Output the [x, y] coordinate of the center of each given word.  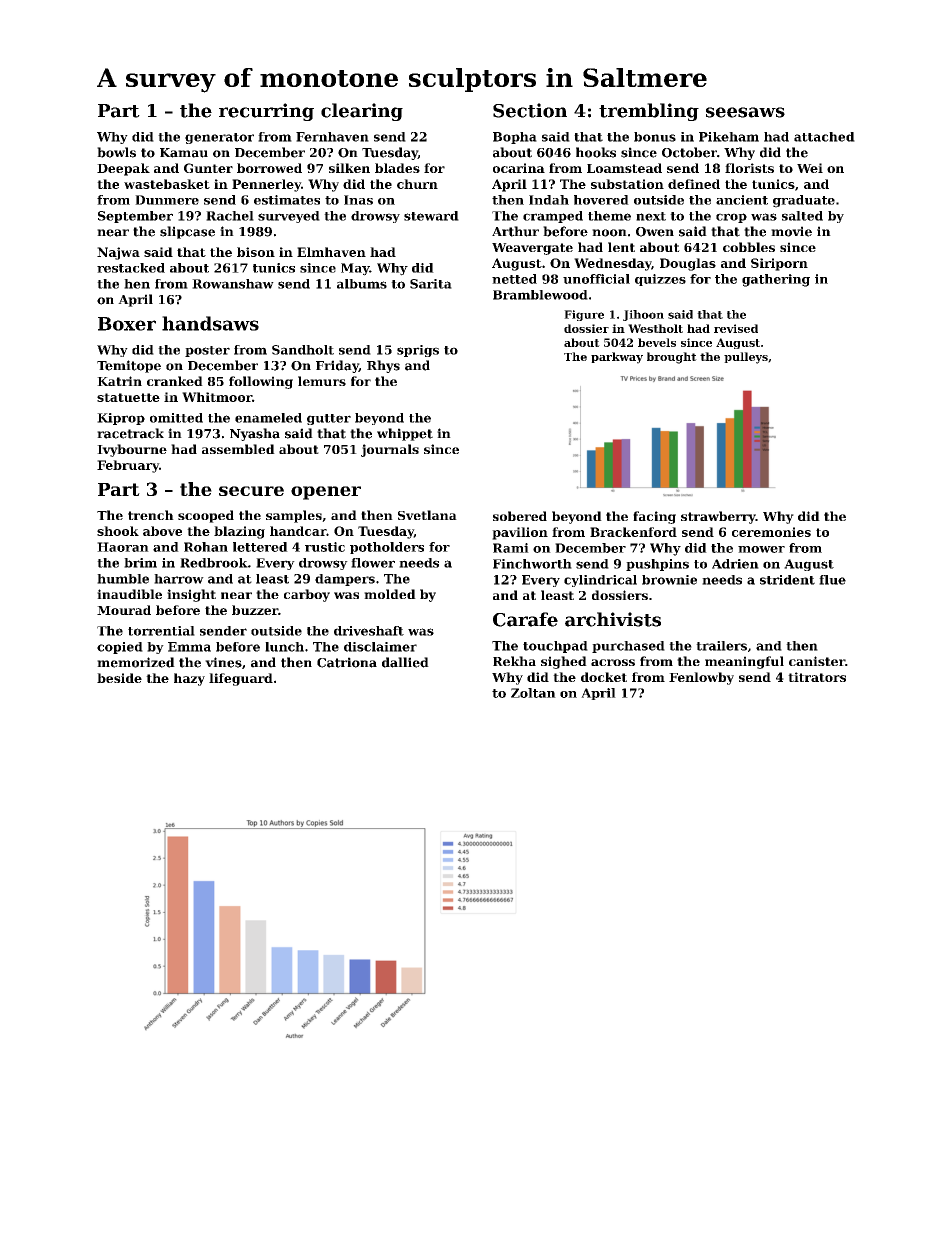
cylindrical [600, 581]
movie [791, 231]
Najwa [118, 253]
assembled [238, 449]
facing [654, 517]
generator [219, 138]
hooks [596, 152]
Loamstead [624, 168]
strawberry [718, 517]
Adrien [735, 564]
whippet [405, 434]
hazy [189, 679]
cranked [175, 381]
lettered [260, 547]
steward [431, 216]
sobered [520, 516]
